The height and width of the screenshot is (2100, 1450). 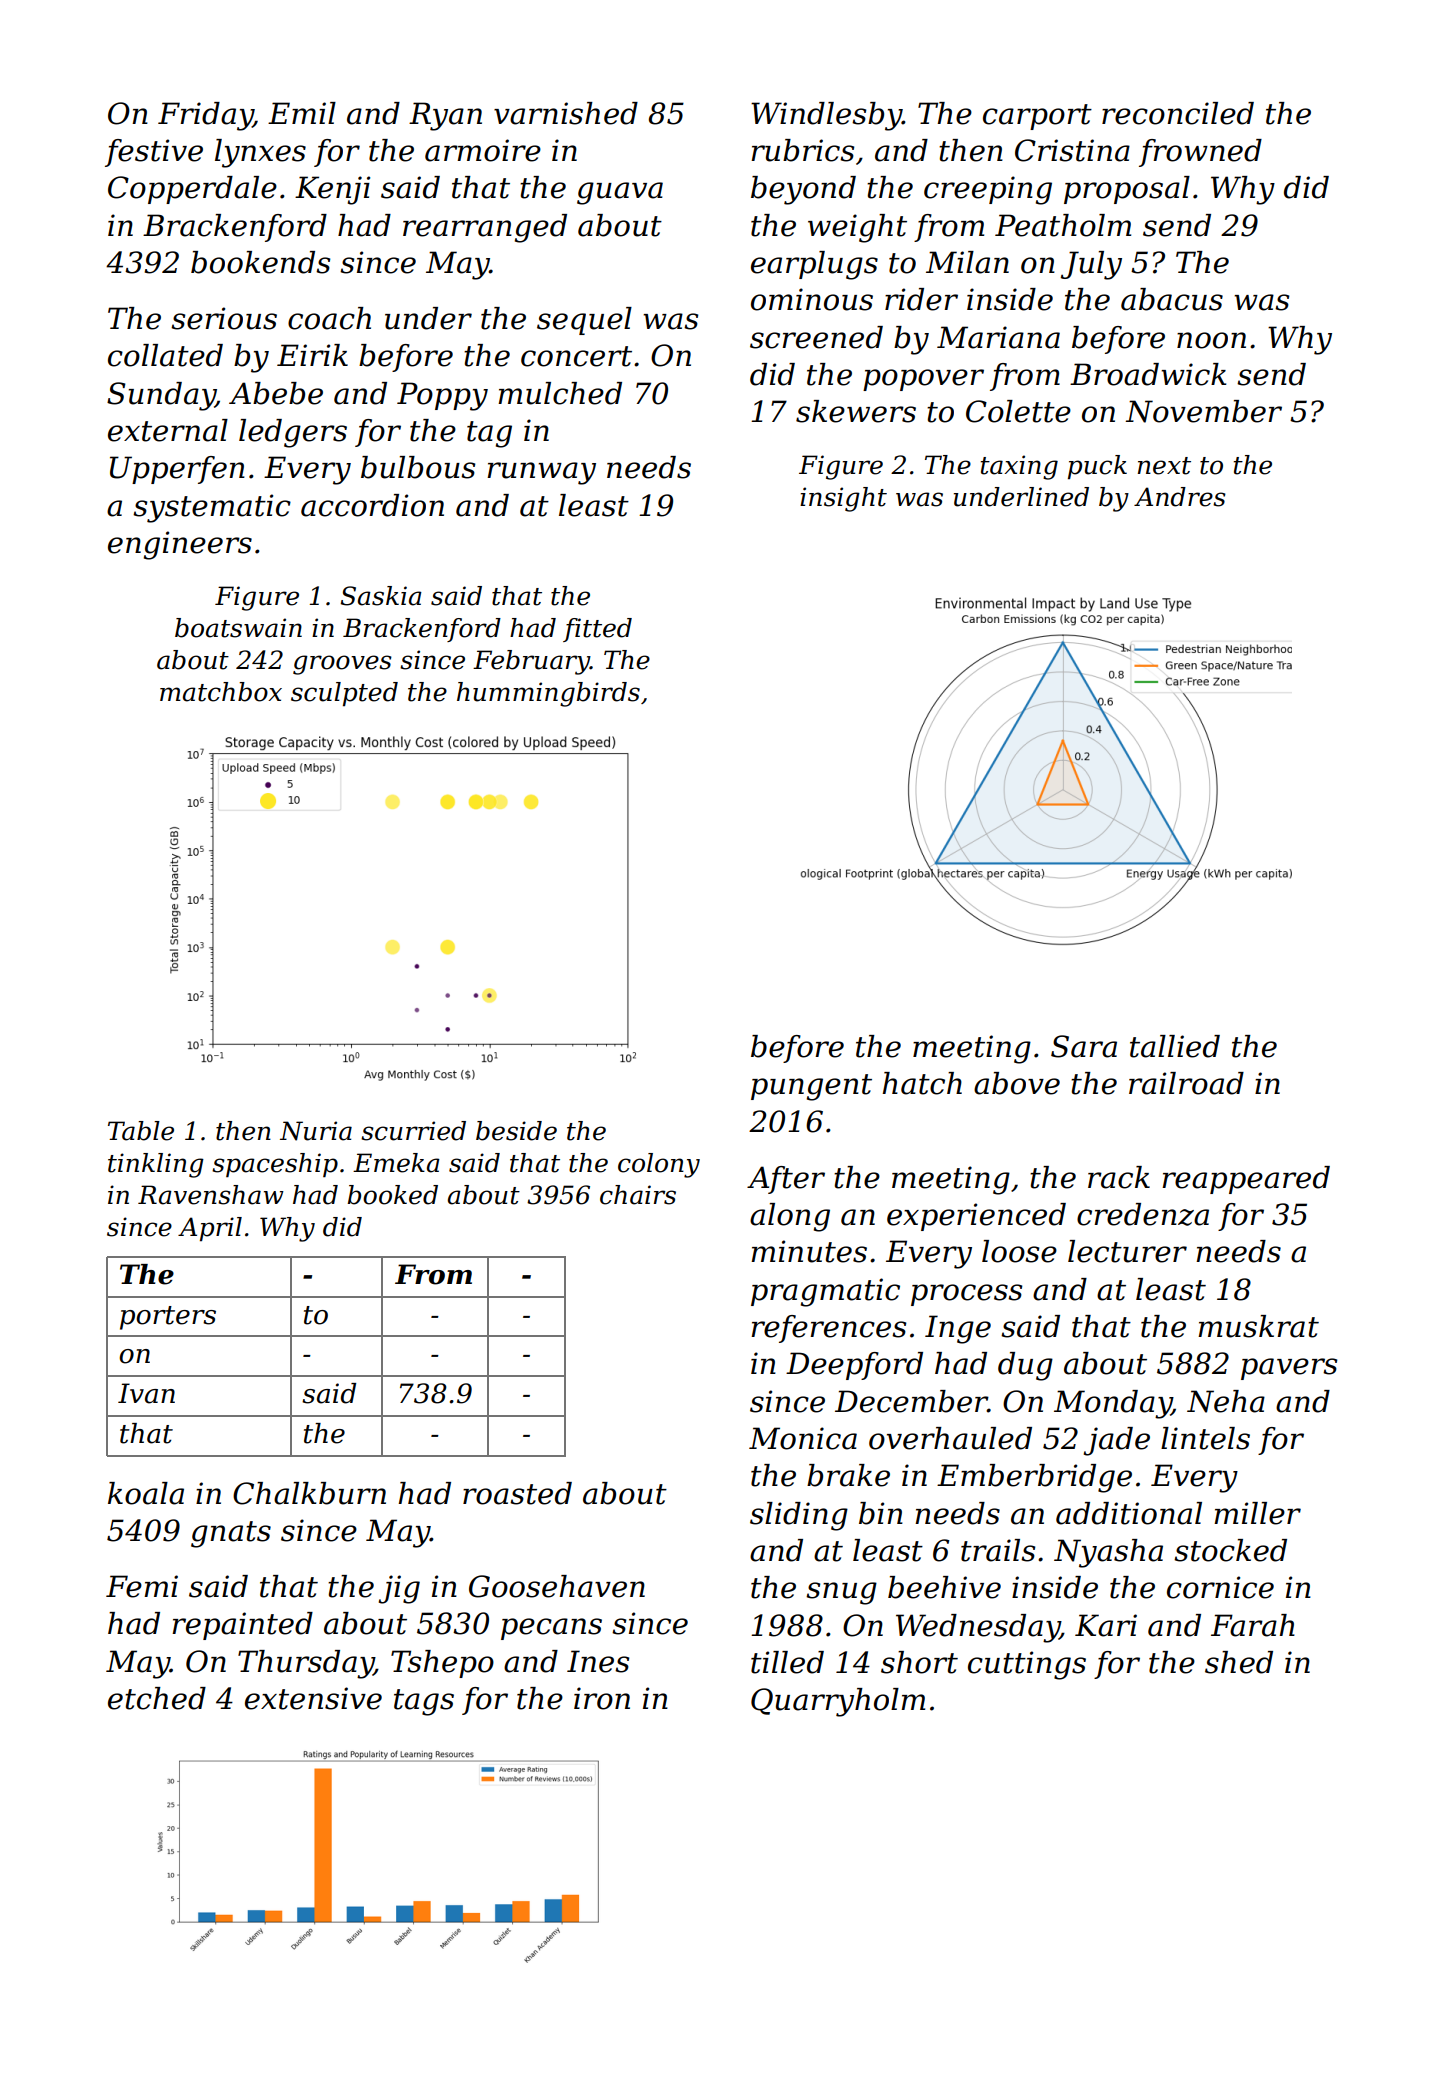 What do you see at coordinates (142, 1586) in the screenshot?
I see `Femi` at bounding box center [142, 1586].
